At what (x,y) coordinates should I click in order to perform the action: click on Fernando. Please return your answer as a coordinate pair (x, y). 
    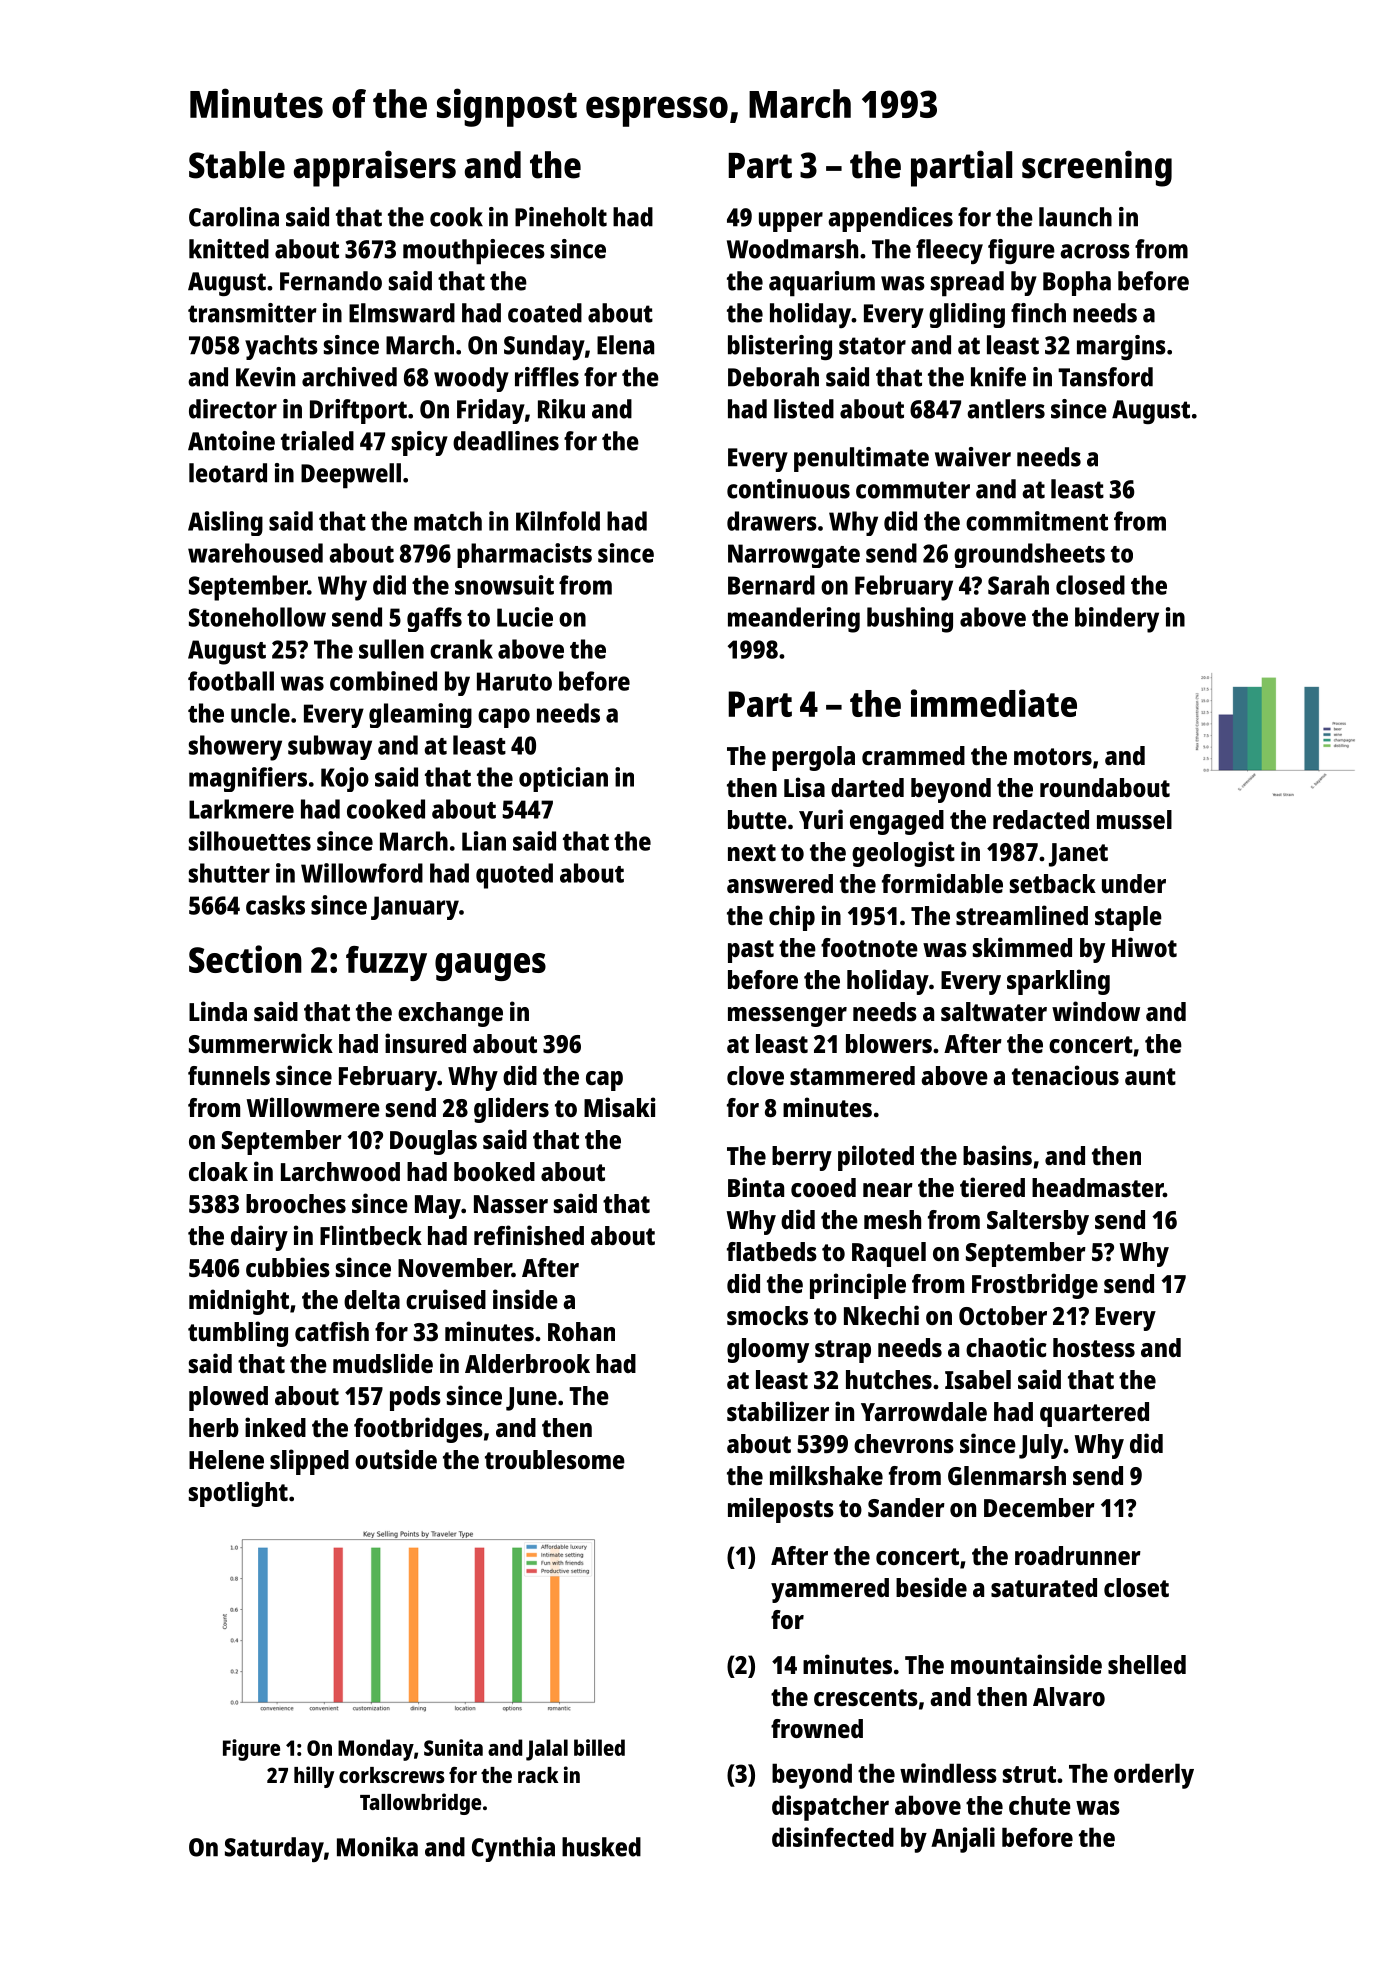
    Looking at the image, I should click on (331, 281).
